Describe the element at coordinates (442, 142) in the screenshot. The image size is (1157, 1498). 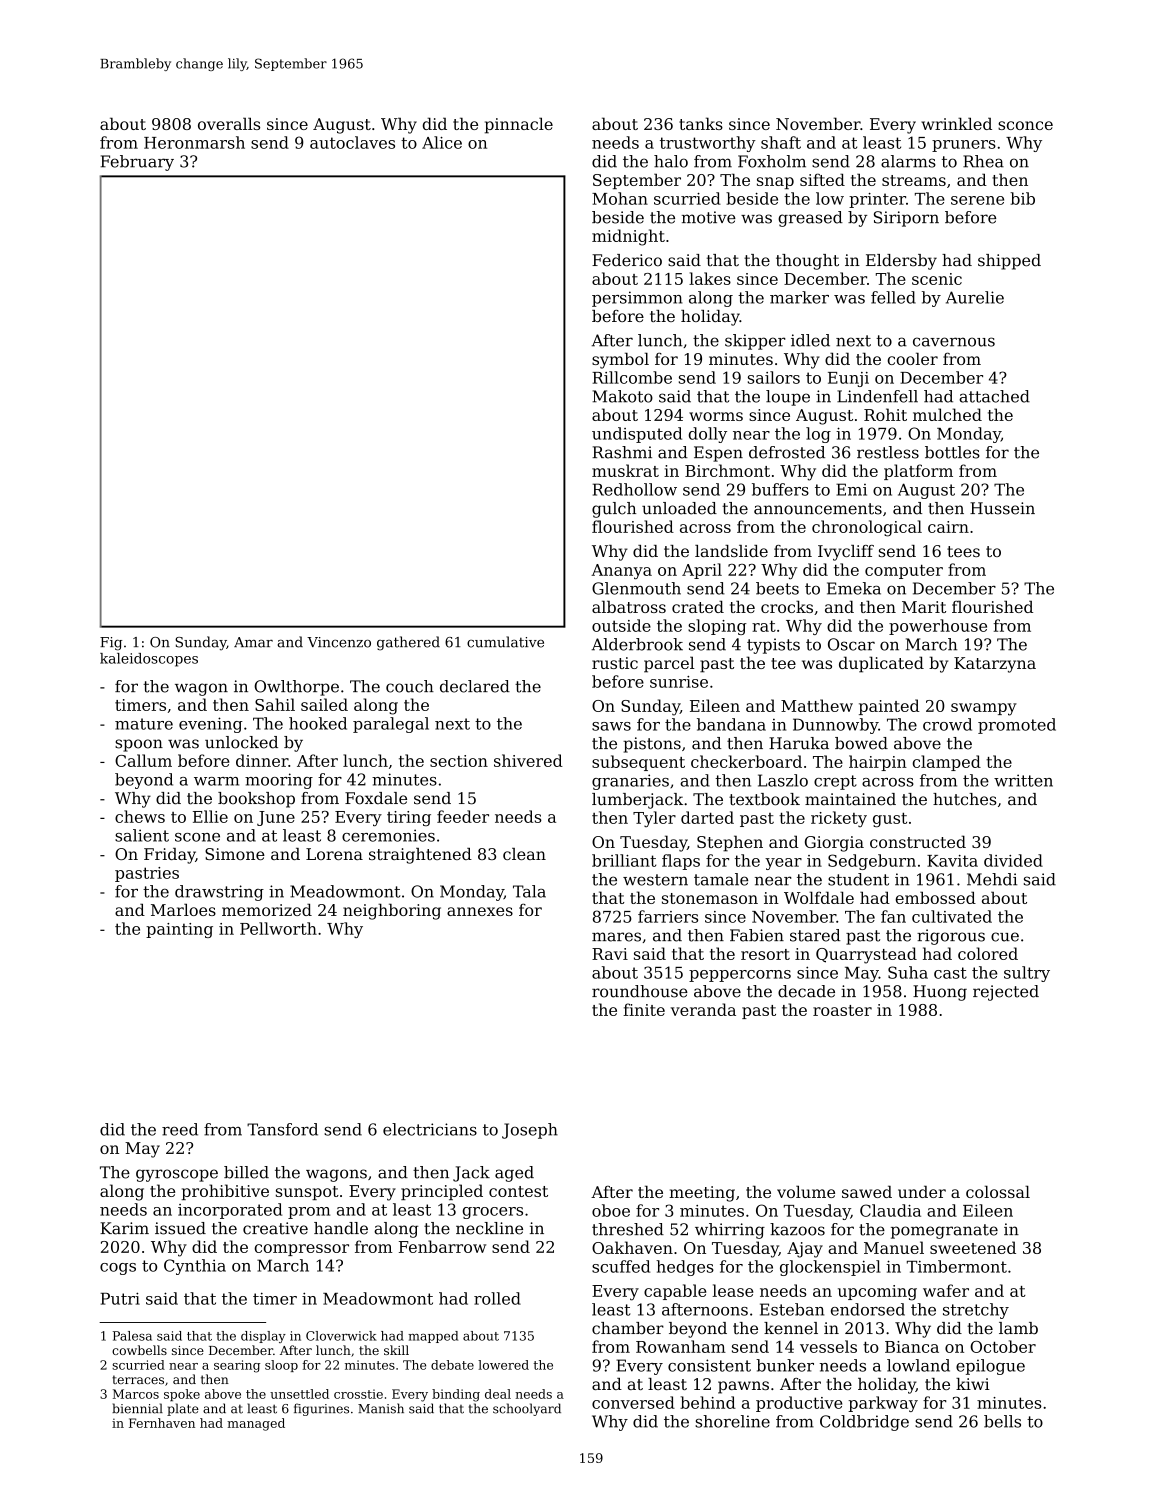
I see `Alice` at that location.
